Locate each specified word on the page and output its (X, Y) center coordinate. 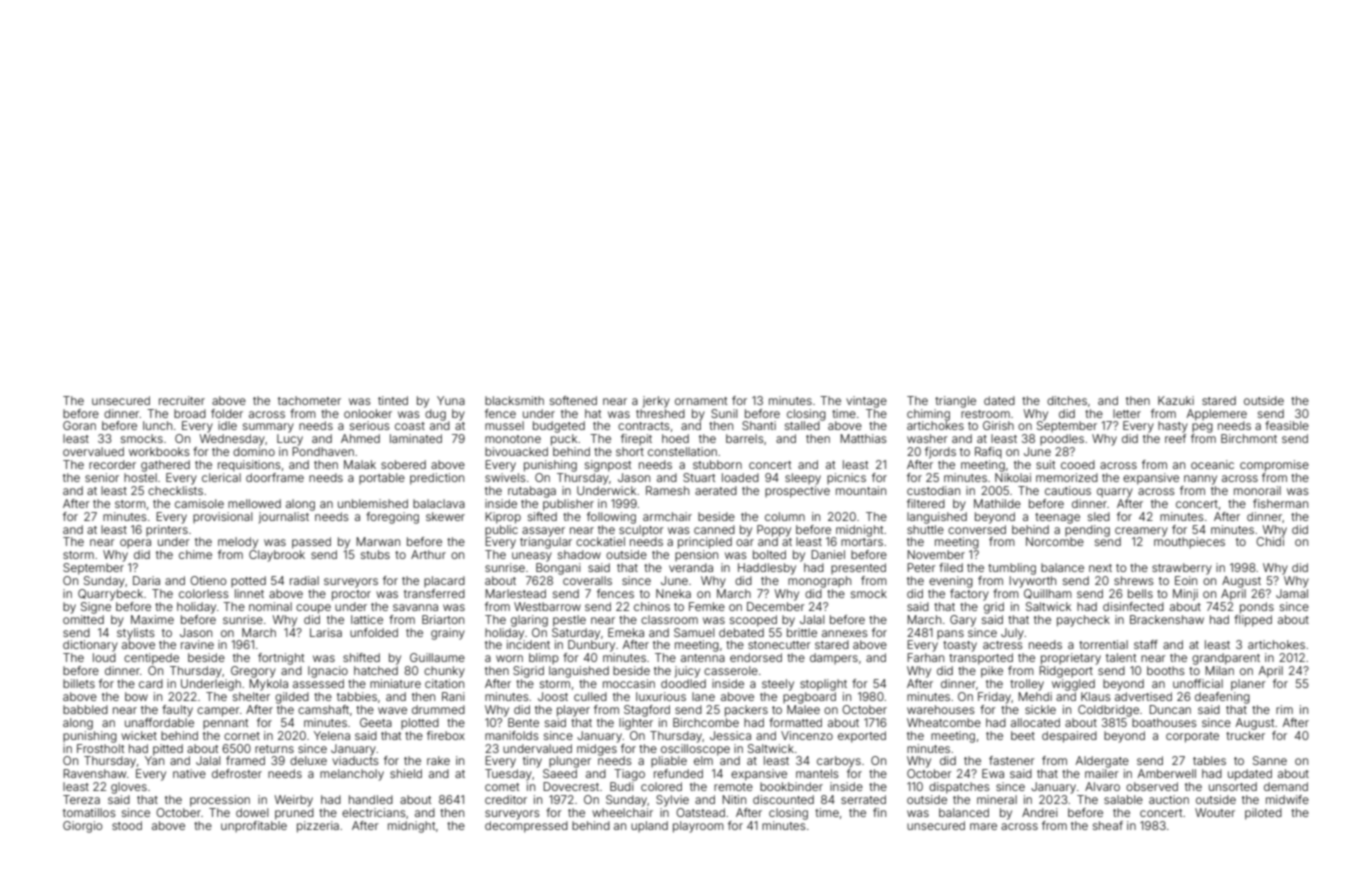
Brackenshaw (1167, 619)
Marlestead (515, 593)
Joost (553, 696)
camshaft (323, 709)
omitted (83, 619)
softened (573, 400)
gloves (129, 788)
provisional (222, 517)
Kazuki (1176, 400)
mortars (862, 542)
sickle (1040, 709)
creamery (1141, 532)
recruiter (182, 400)
